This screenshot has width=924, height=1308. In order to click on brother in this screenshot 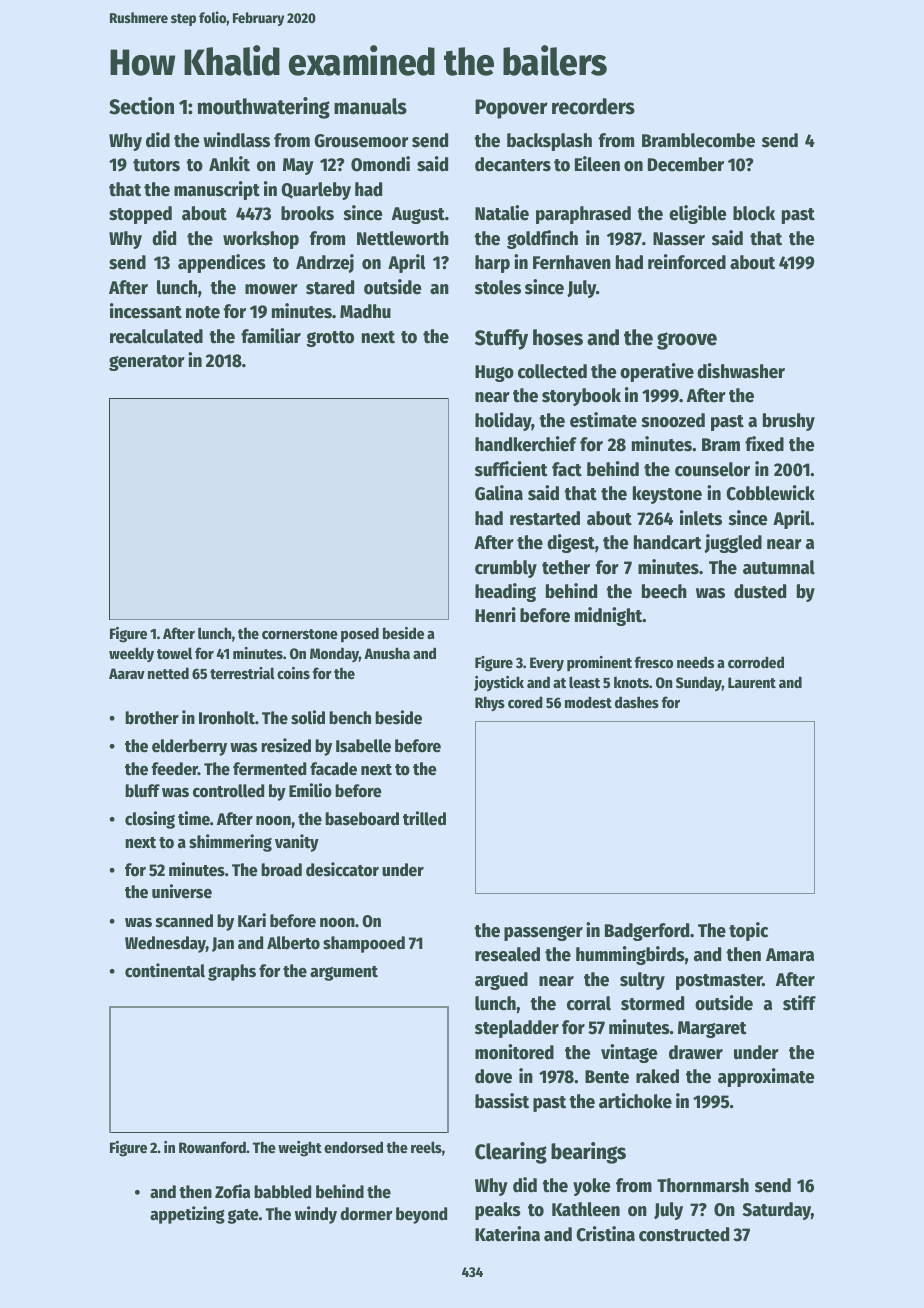, I will do `click(152, 718)`.
